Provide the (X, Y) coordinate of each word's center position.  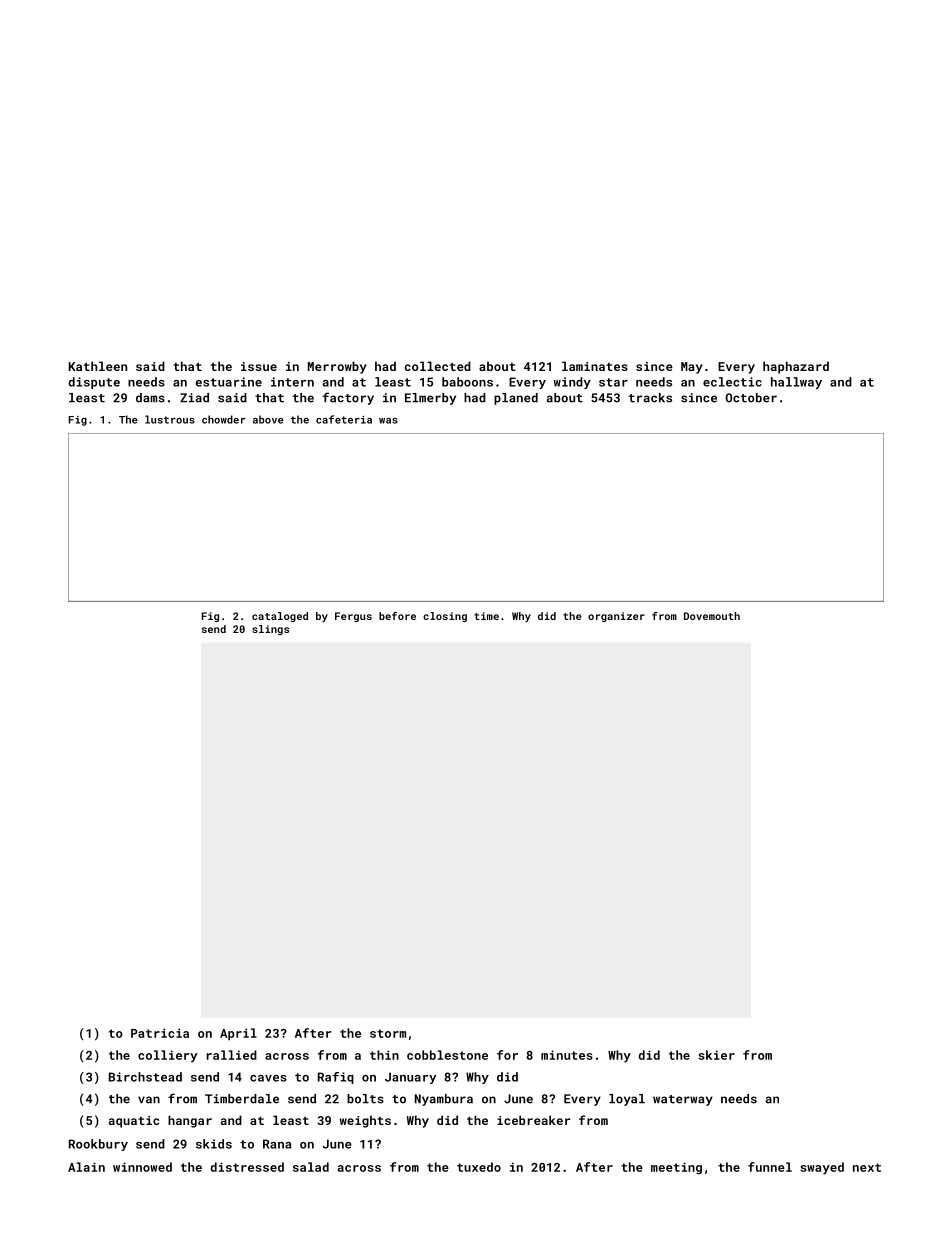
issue (259, 366)
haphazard (796, 367)
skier (717, 1055)
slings (270, 630)
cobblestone (447, 1055)
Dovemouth (712, 616)
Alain (86, 1167)
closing (445, 617)
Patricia (160, 1033)
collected (437, 366)
